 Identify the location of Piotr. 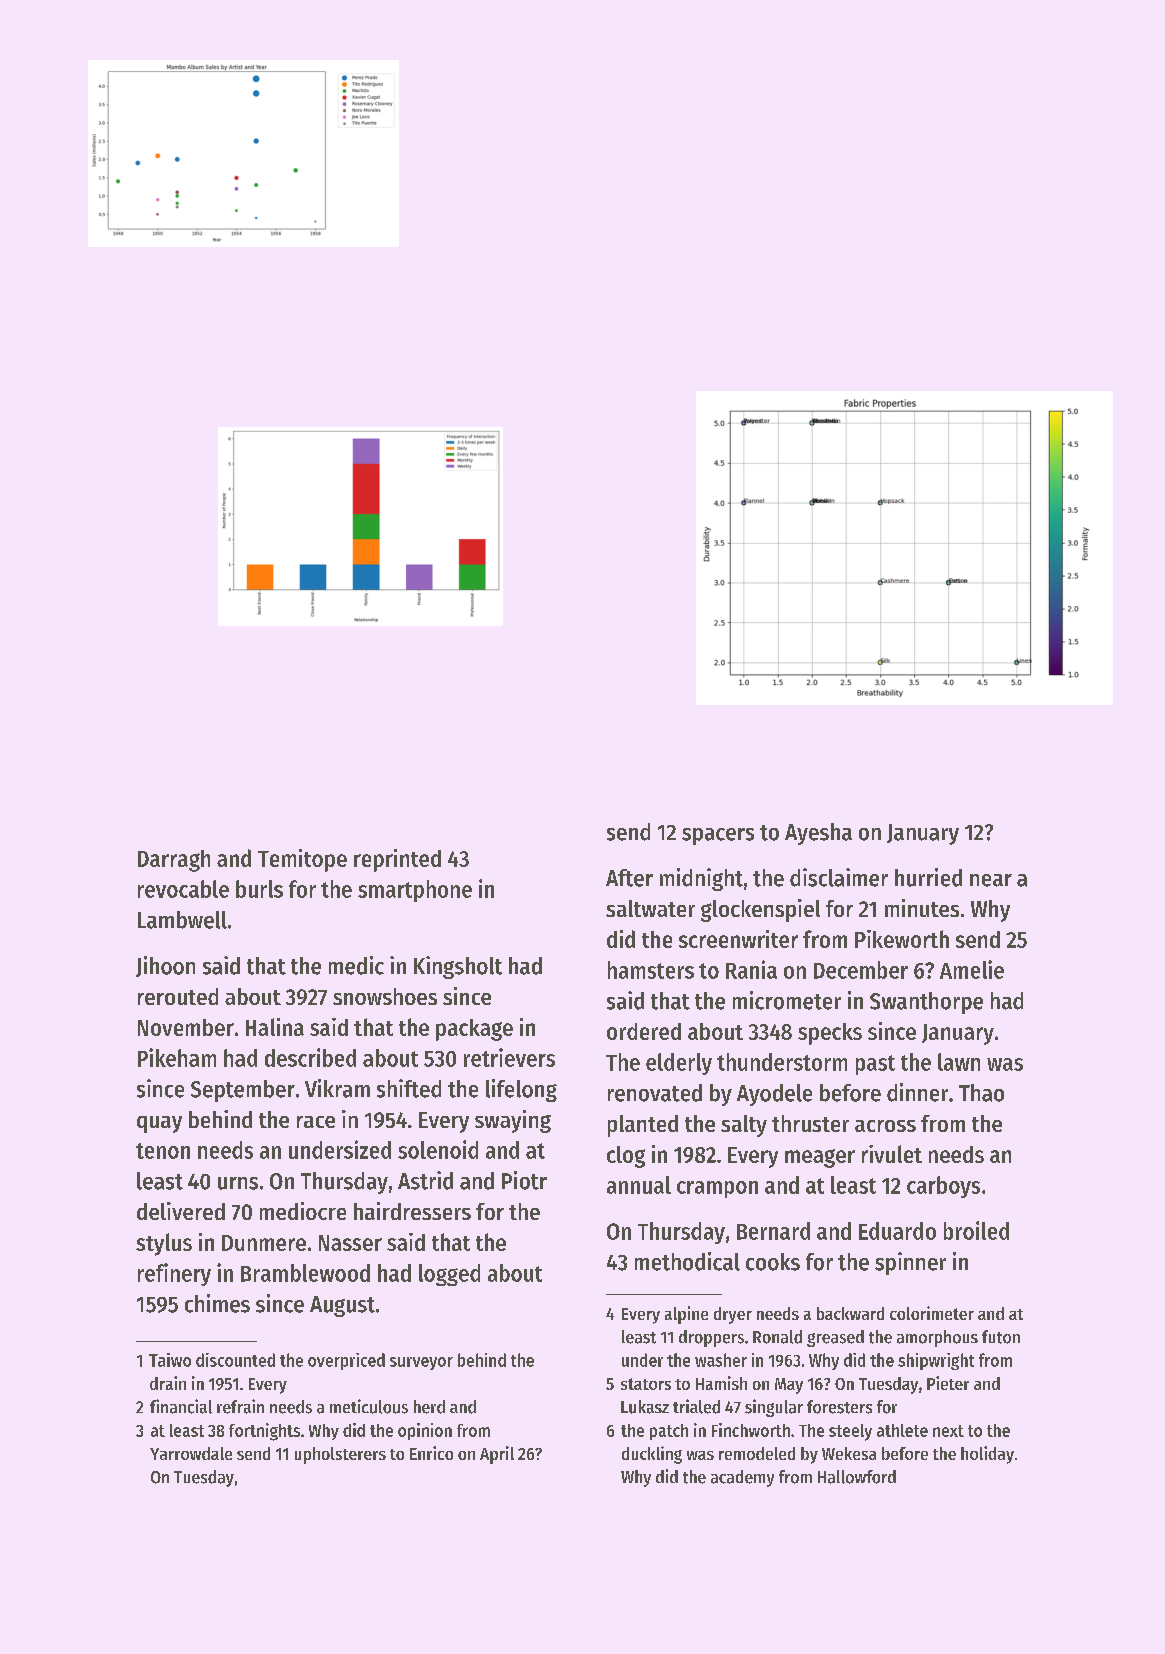
(524, 1180).
